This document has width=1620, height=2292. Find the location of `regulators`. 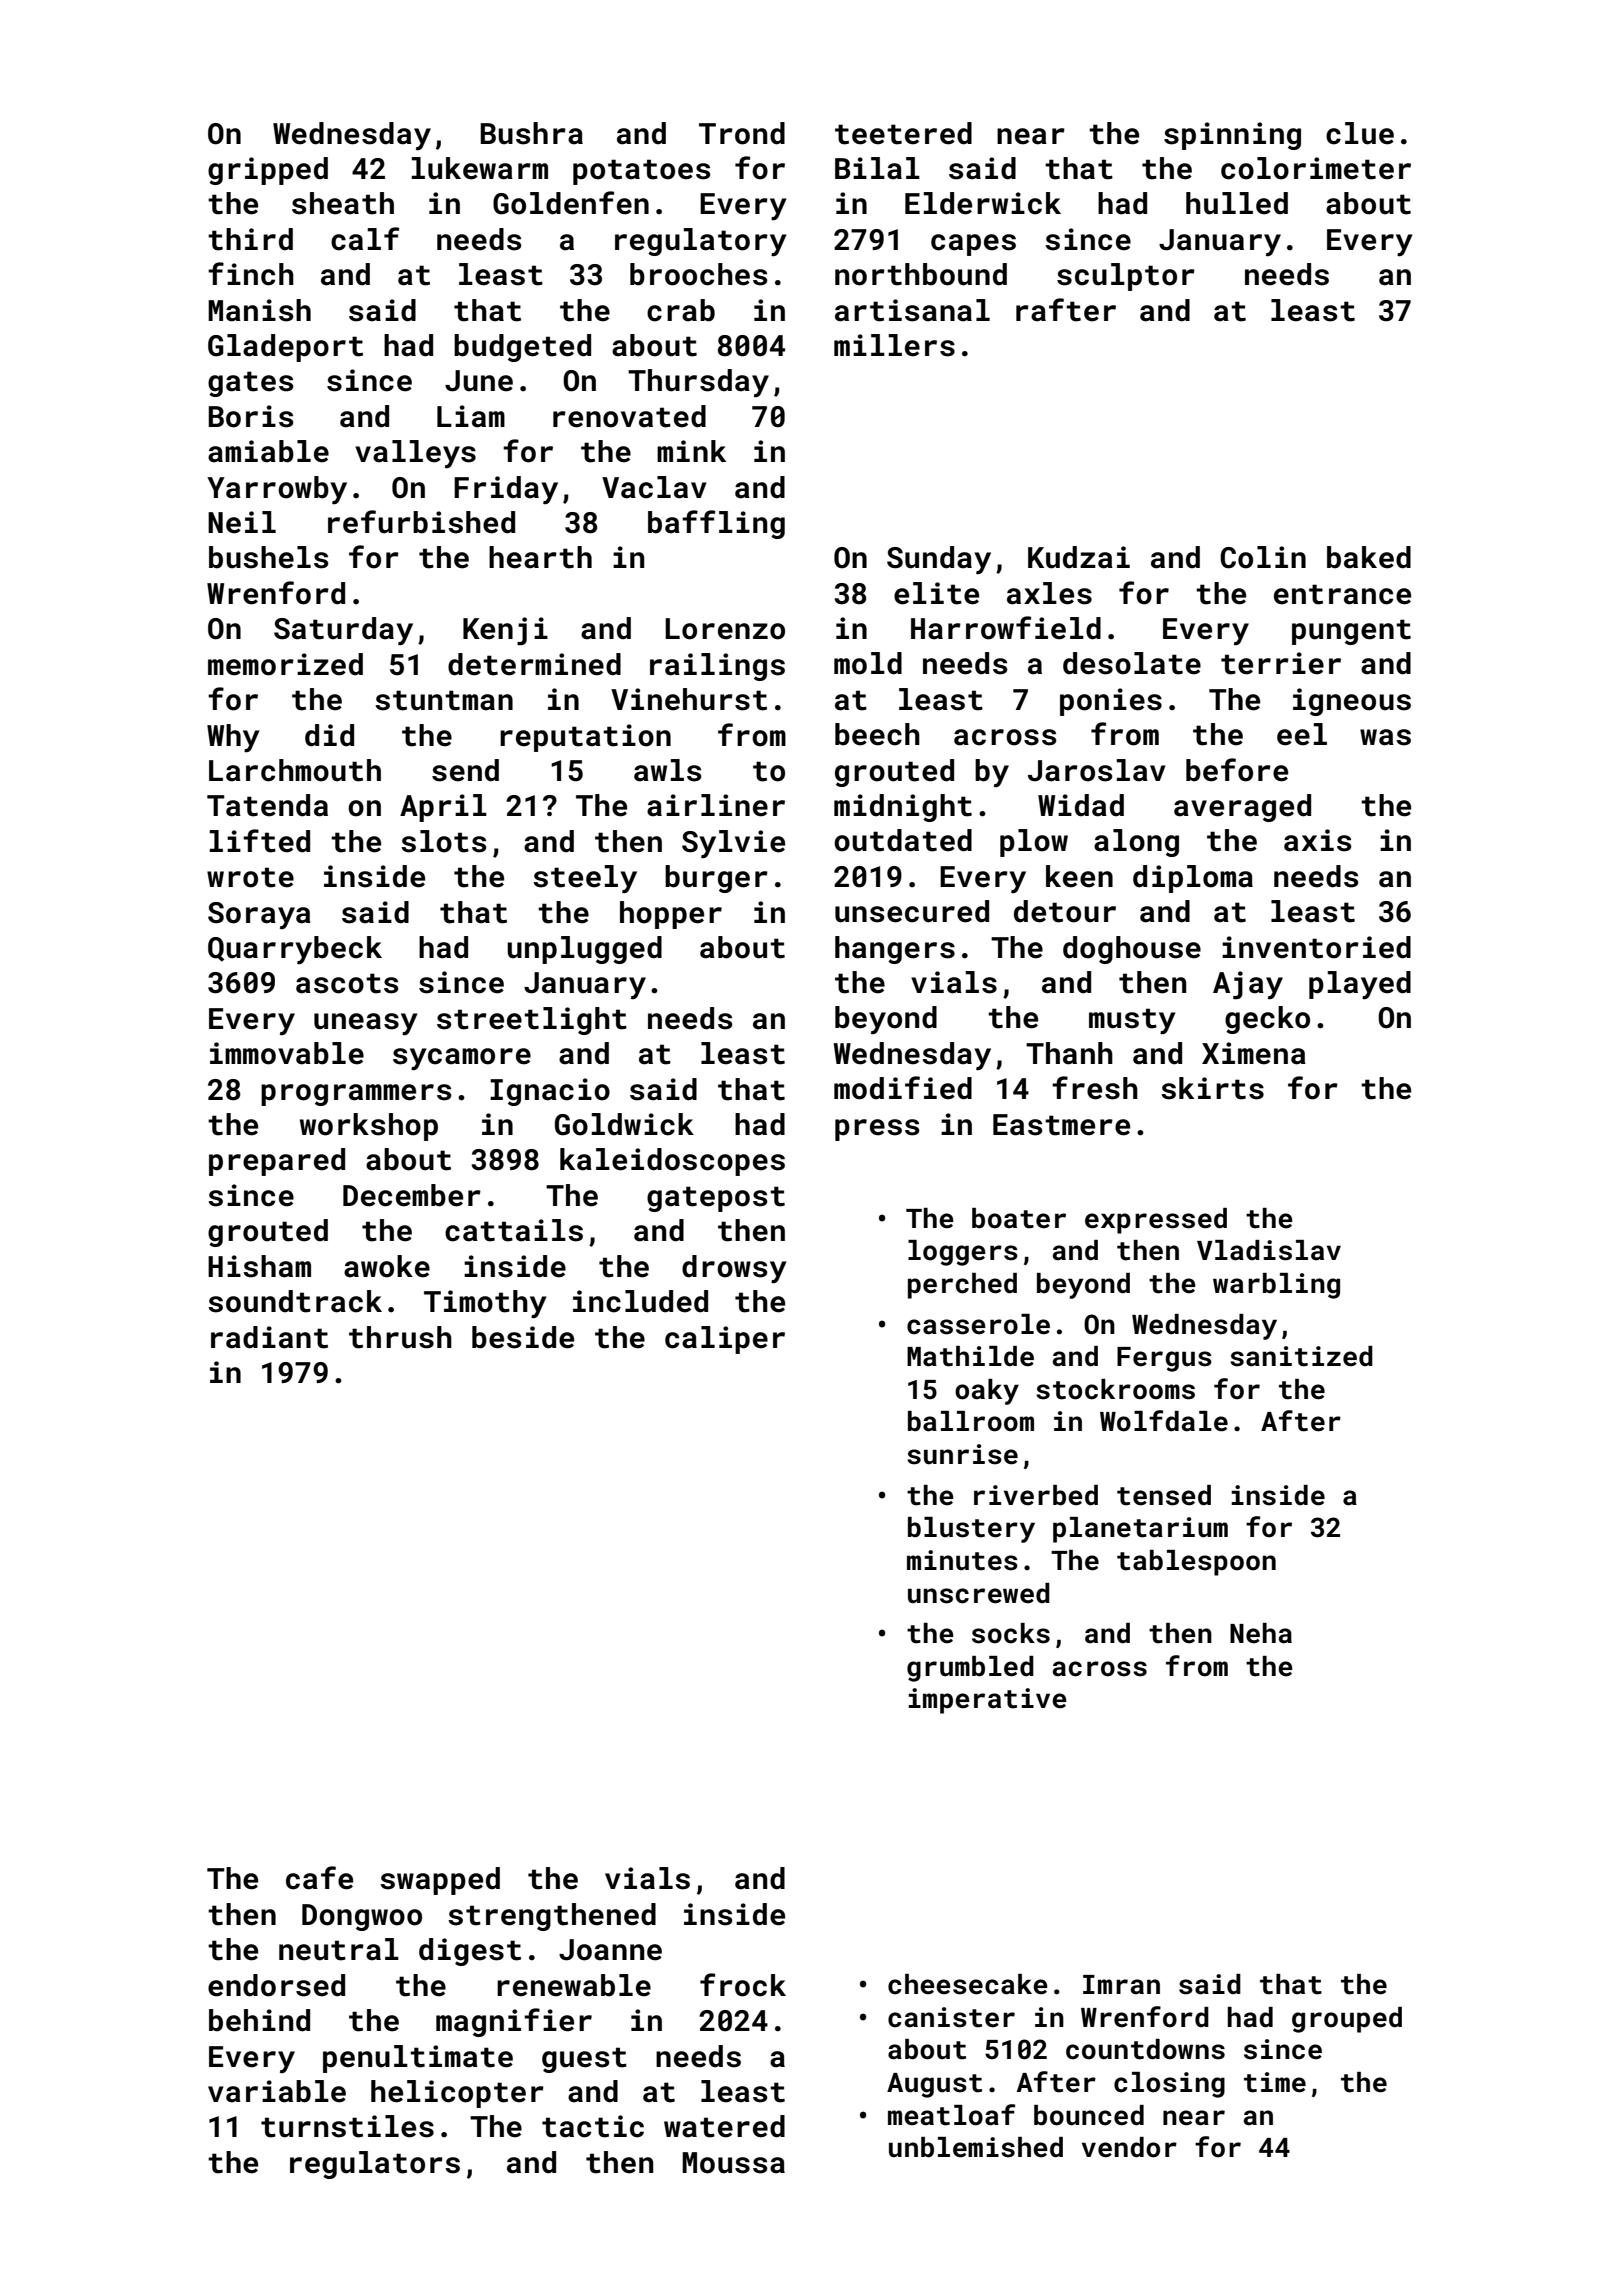

regulators is located at coordinates (375, 2165).
